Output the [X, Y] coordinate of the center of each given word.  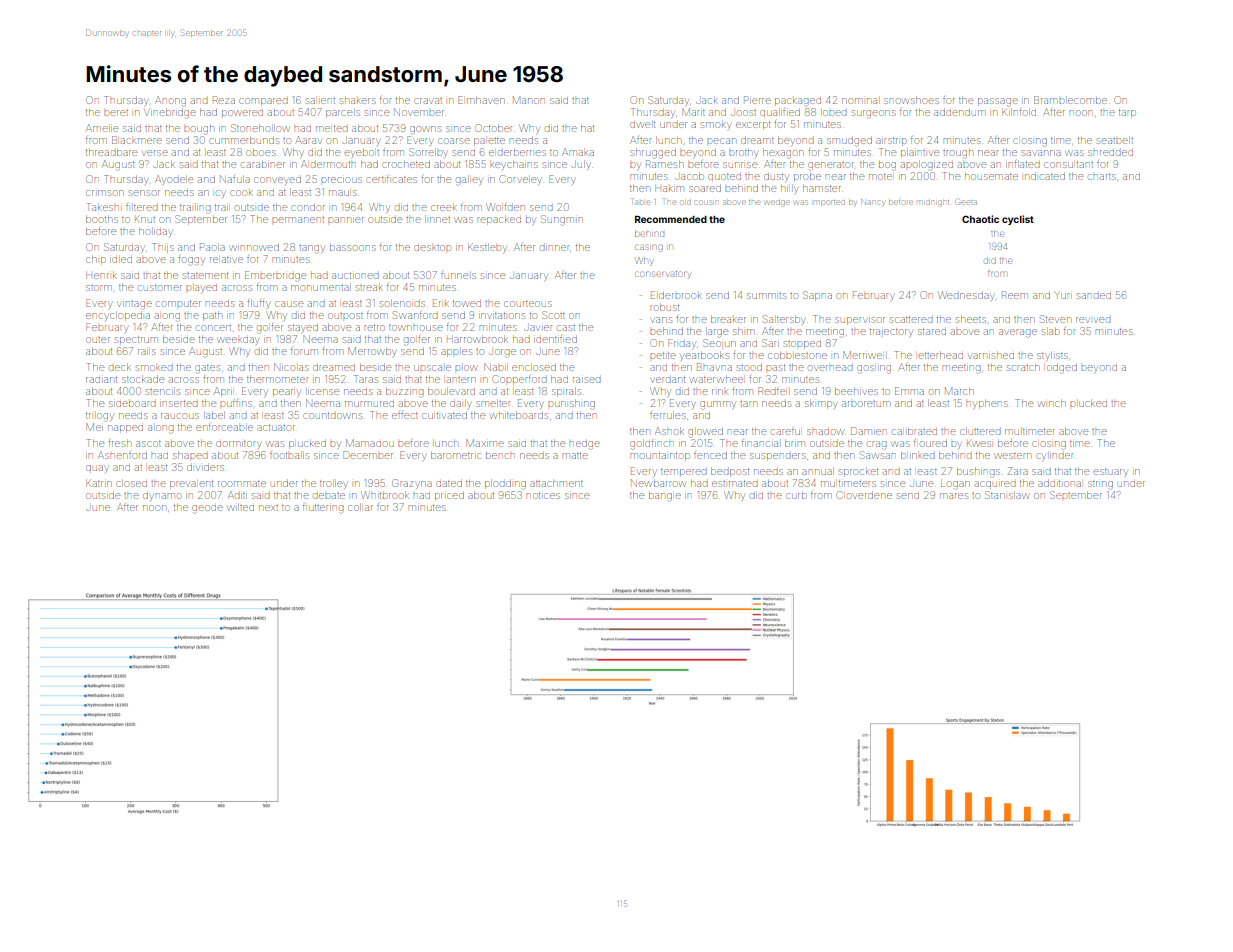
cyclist [1018, 220]
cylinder [1054, 457]
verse [155, 153]
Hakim [669, 189]
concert [214, 328]
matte [575, 456]
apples [456, 353]
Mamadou [369, 443]
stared [932, 332]
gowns [425, 130]
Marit [693, 112]
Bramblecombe [1070, 100]
